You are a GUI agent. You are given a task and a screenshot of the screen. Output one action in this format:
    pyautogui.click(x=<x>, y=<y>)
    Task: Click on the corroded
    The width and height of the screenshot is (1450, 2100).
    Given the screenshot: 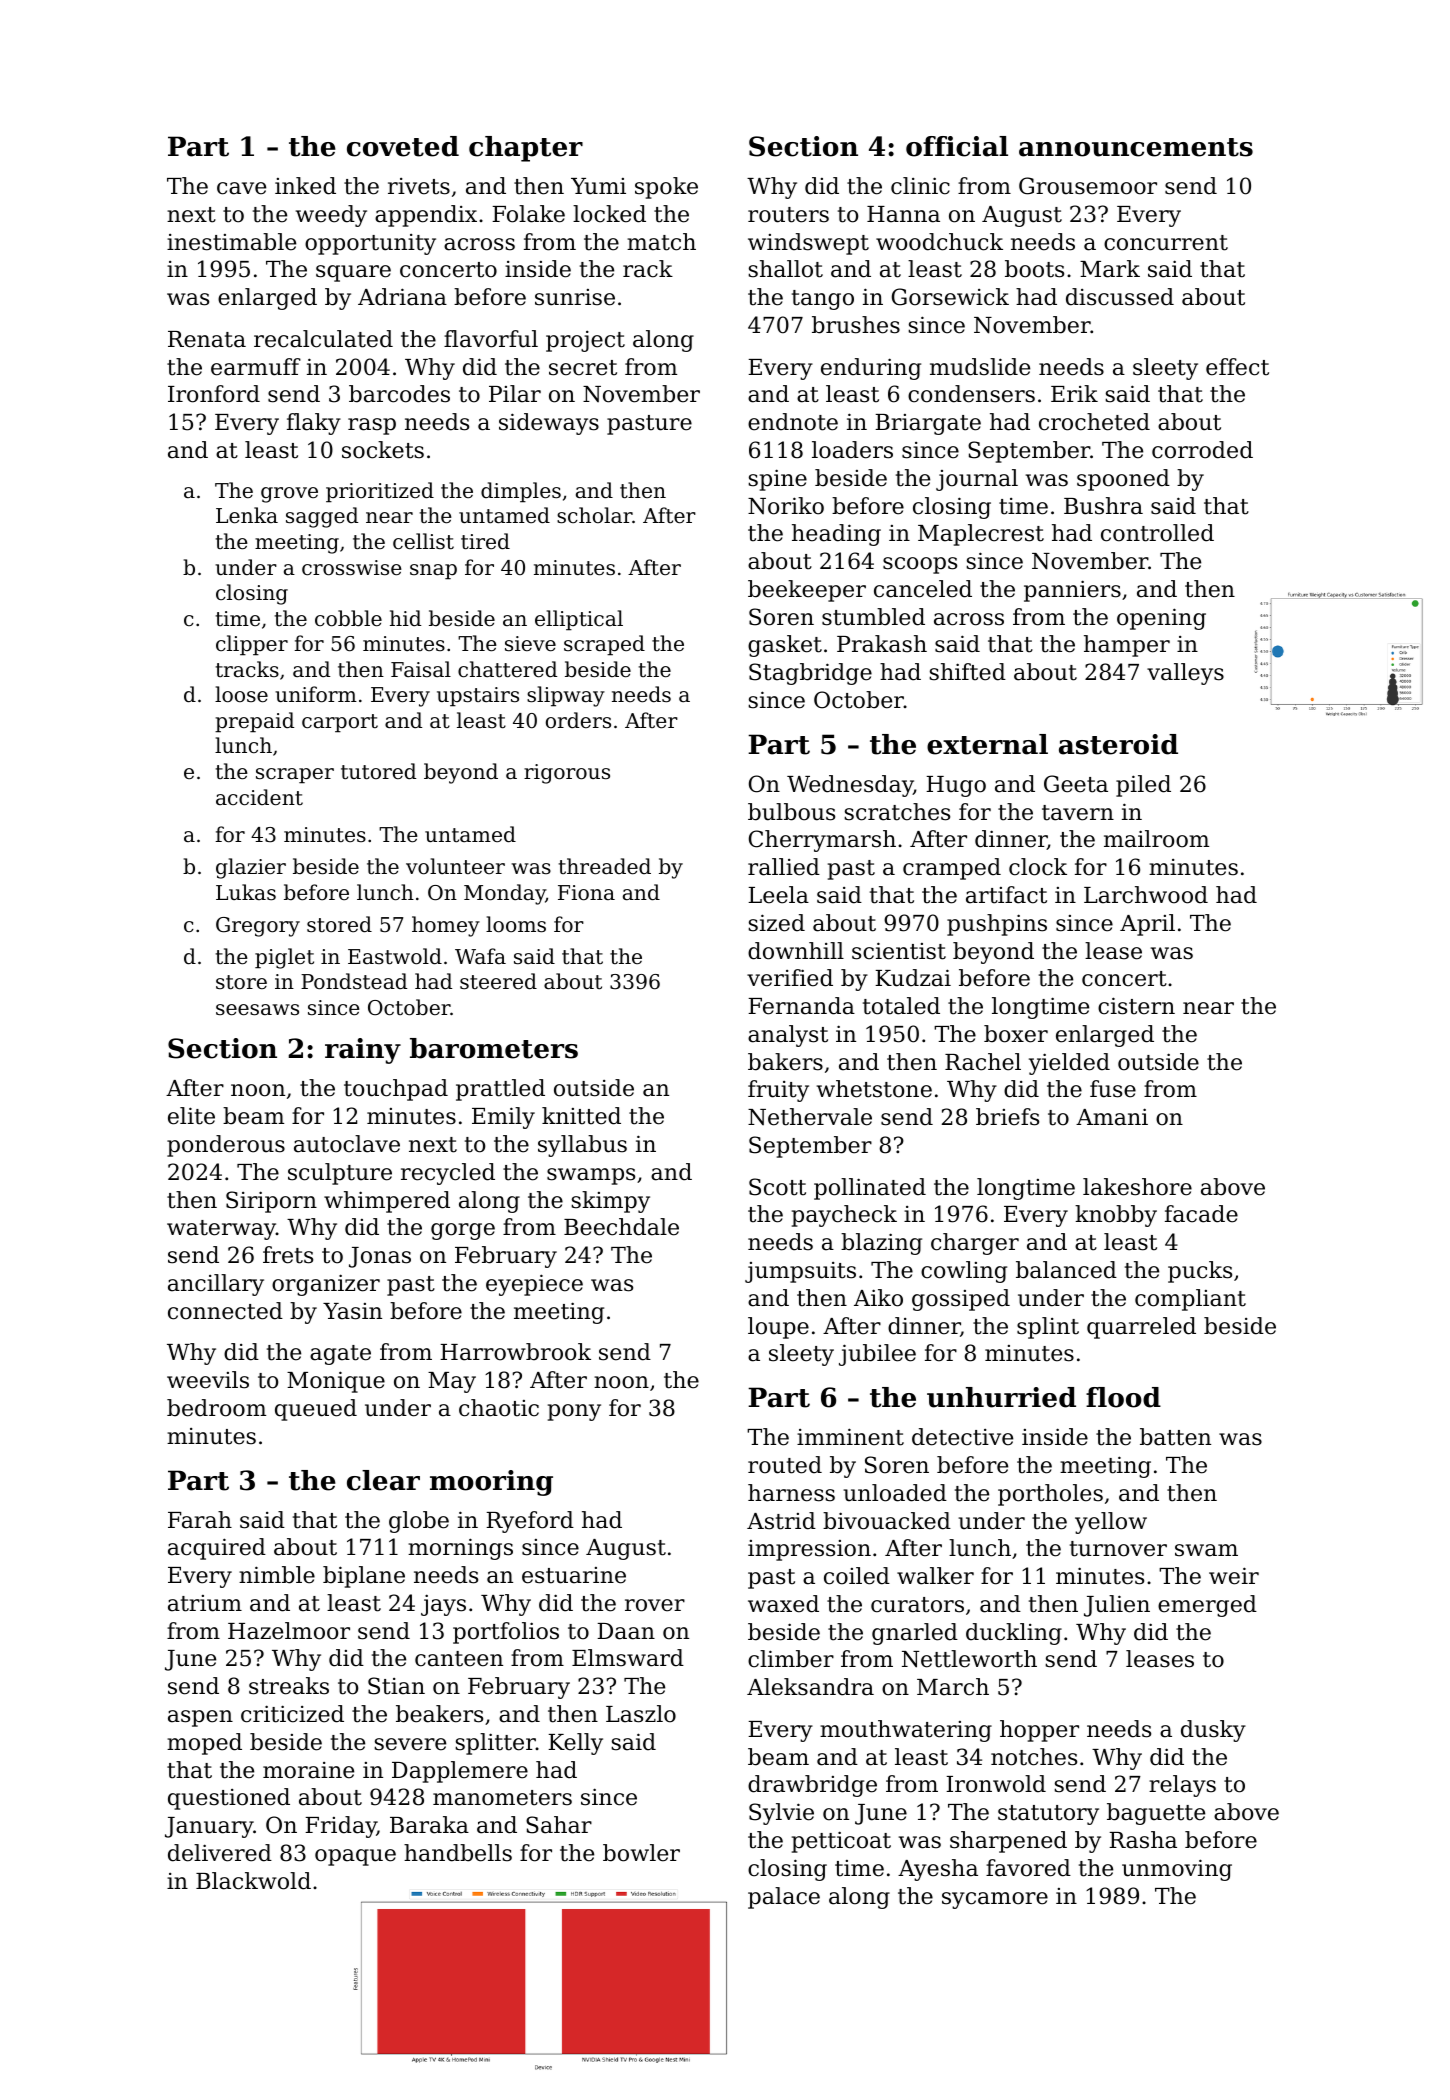 What is the action you would take?
    pyautogui.click(x=1202, y=450)
